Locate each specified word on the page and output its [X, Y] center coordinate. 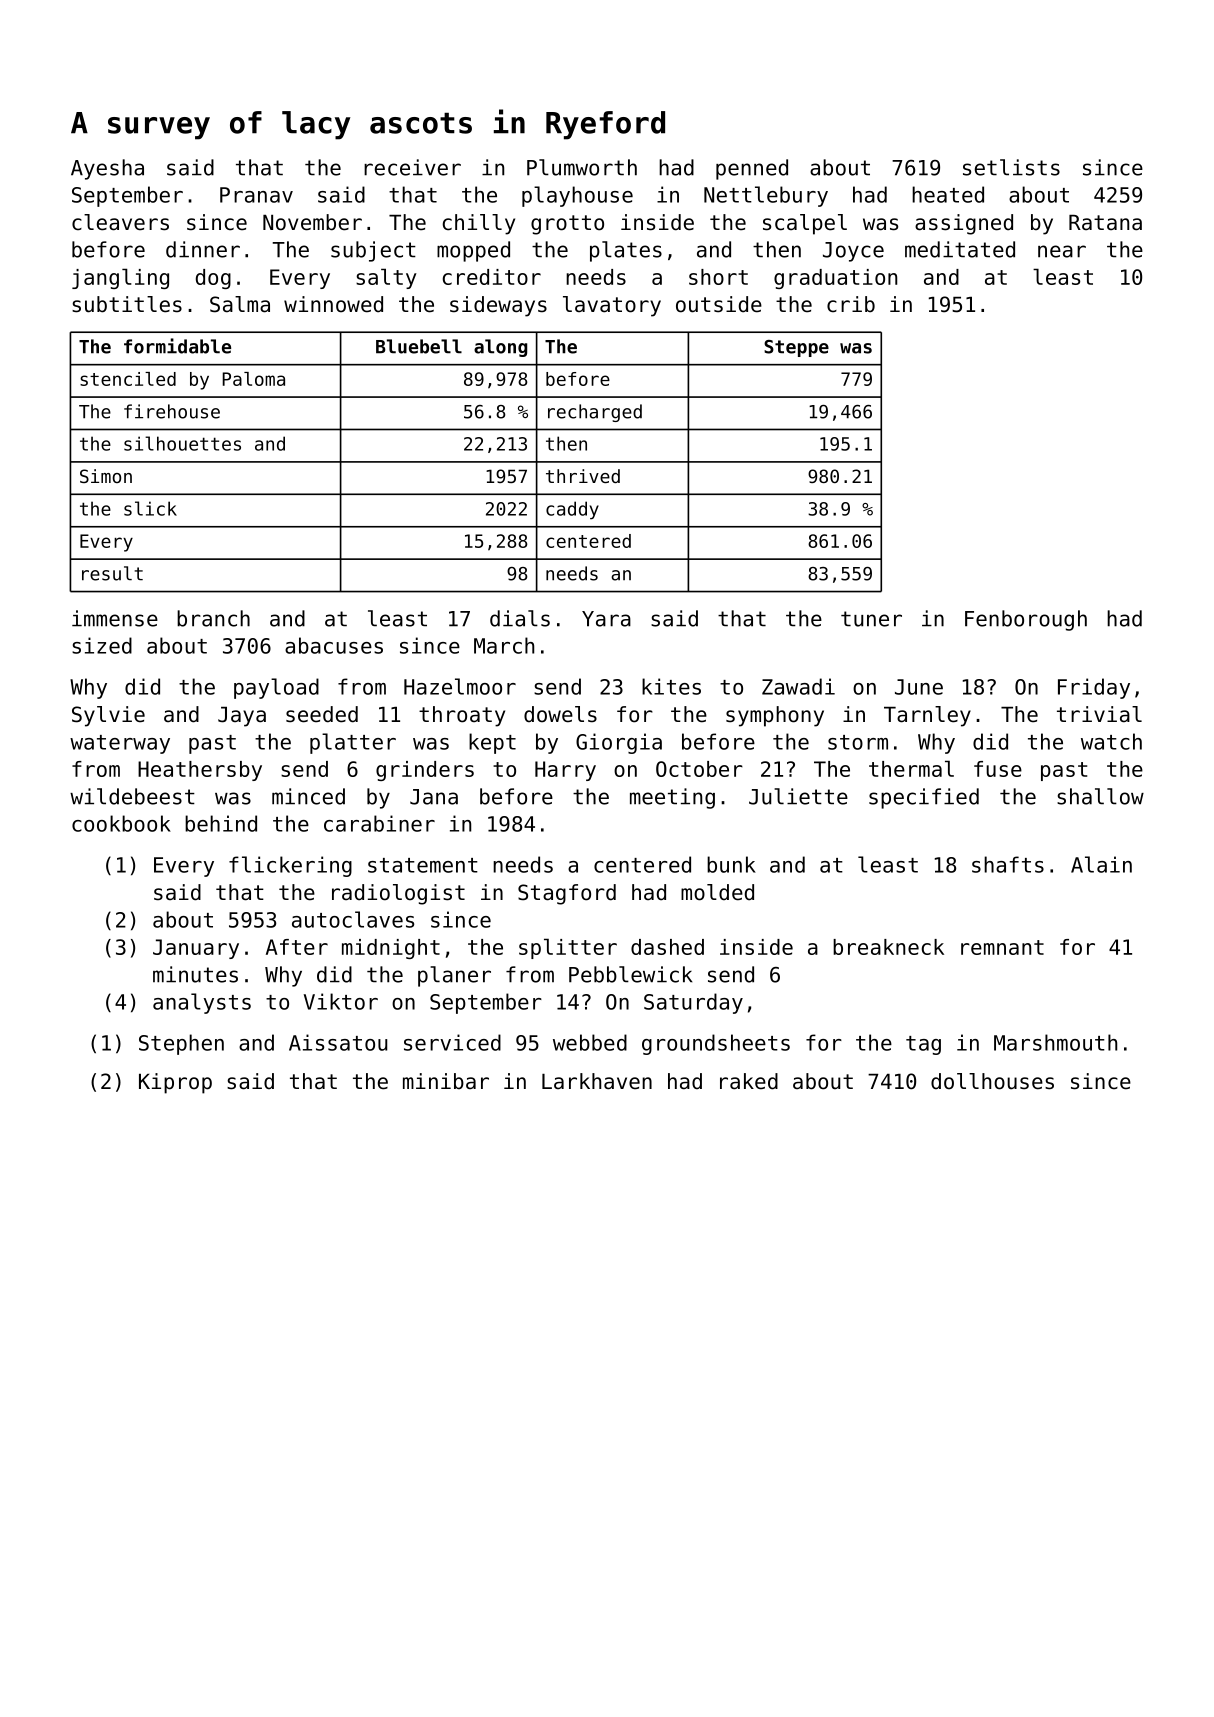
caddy [572, 510]
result [112, 573]
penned [752, 169]
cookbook [121, 823]
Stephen [181, 1044]
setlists [1011, 167]
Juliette [798, 796]
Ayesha [107, 169]
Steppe [796, 348]
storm [858, 742]
